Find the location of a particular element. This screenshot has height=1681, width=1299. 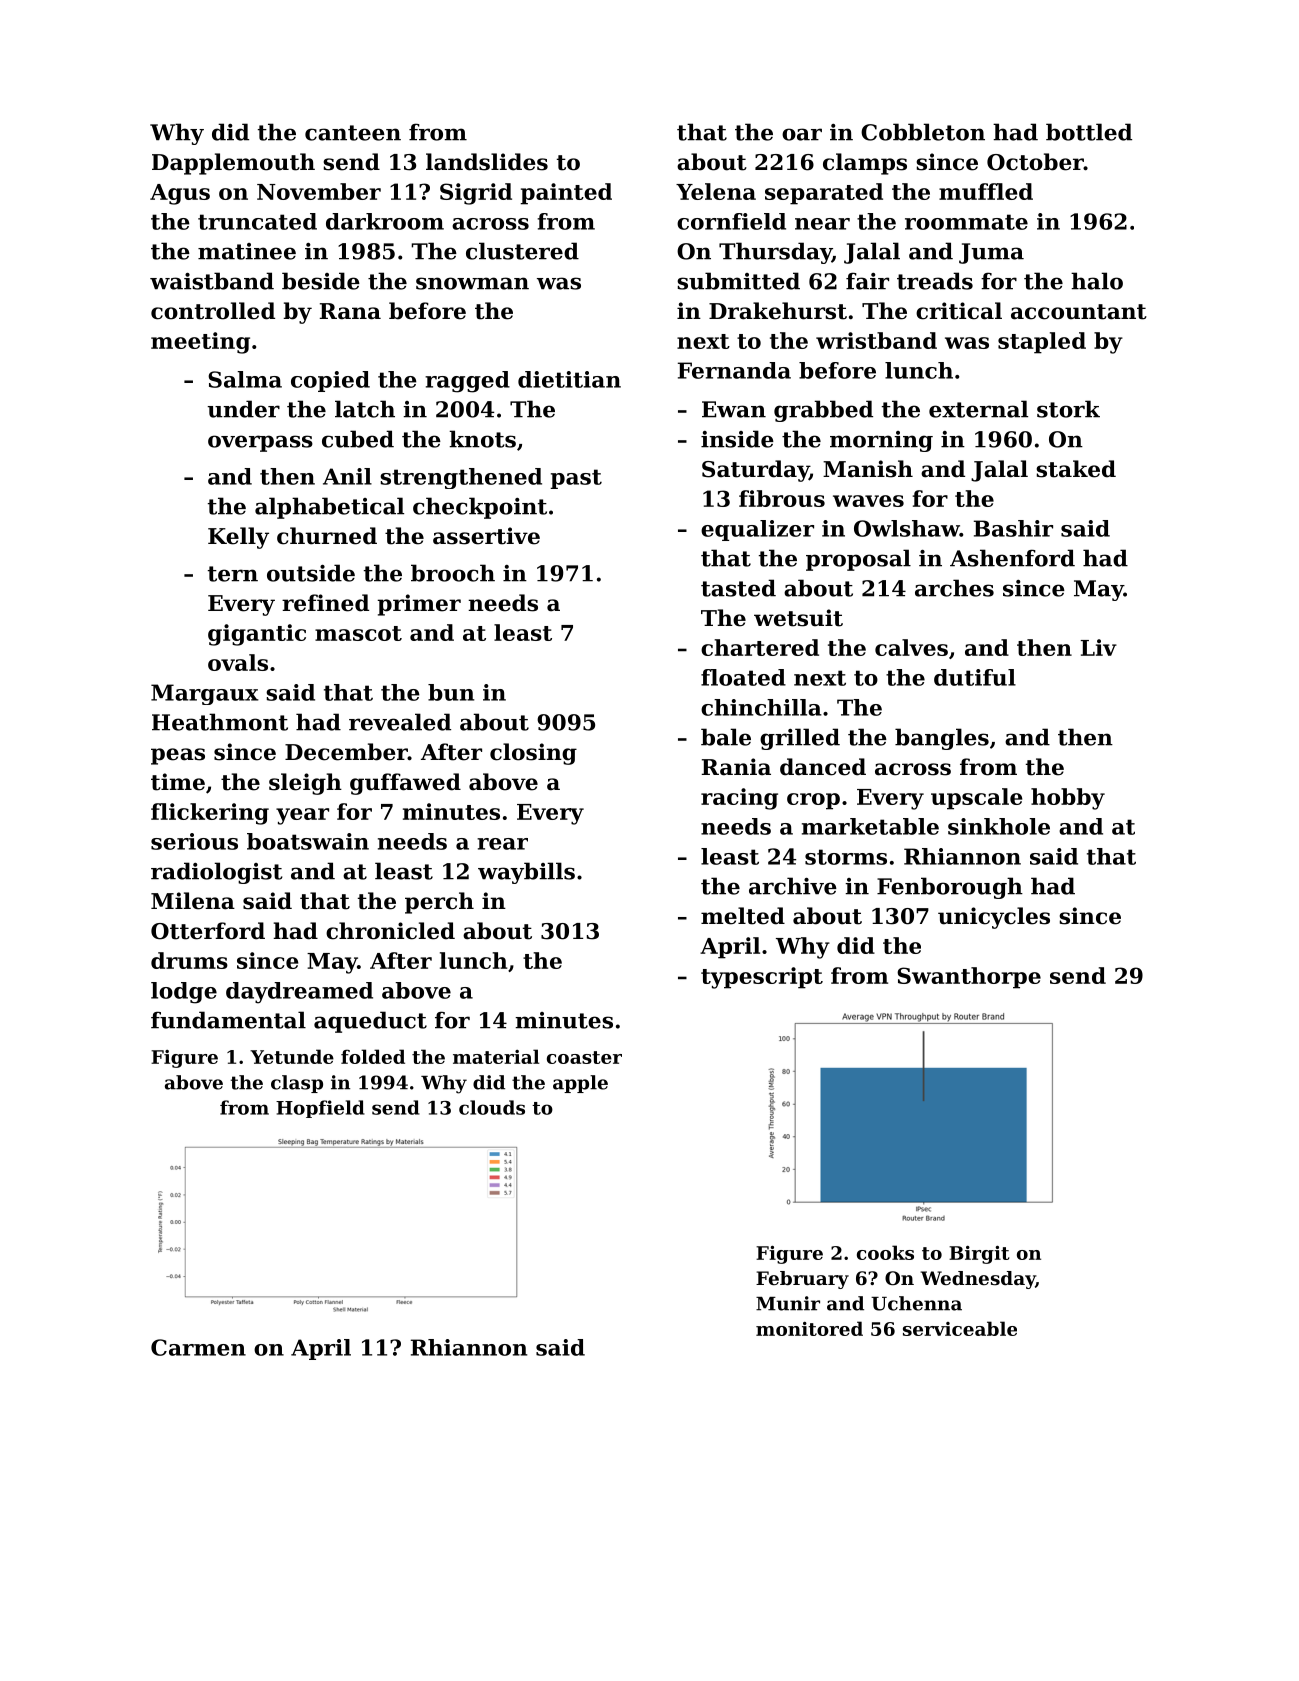

Munir is located at coordinates (788, 1303).
